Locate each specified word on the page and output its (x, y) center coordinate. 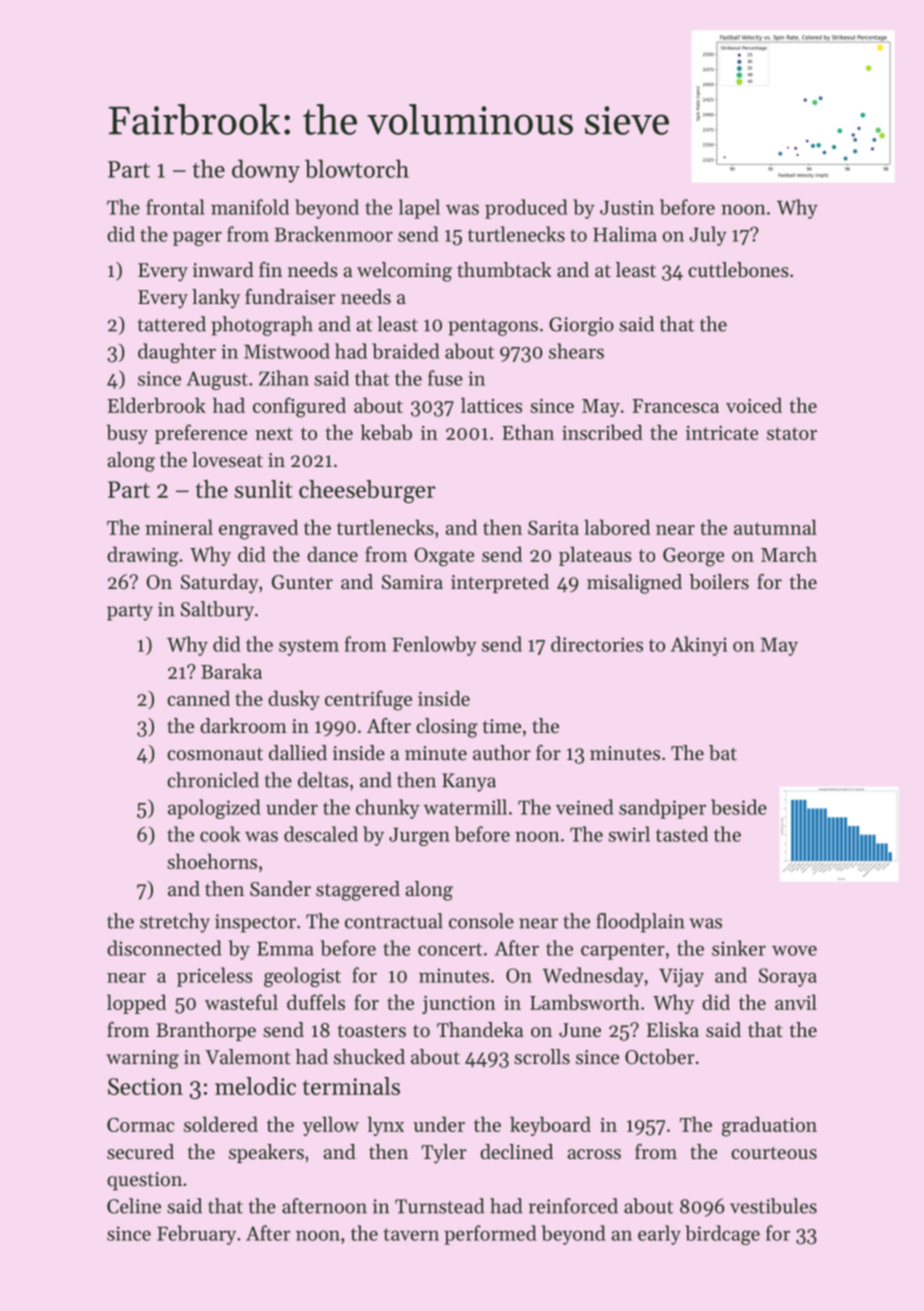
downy (266, 171)
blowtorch (357, 168)
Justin (627, 207)
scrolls (542, 1056)
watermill (465, 807)
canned (198, 698)
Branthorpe (206, 1031)
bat (723, 753)
